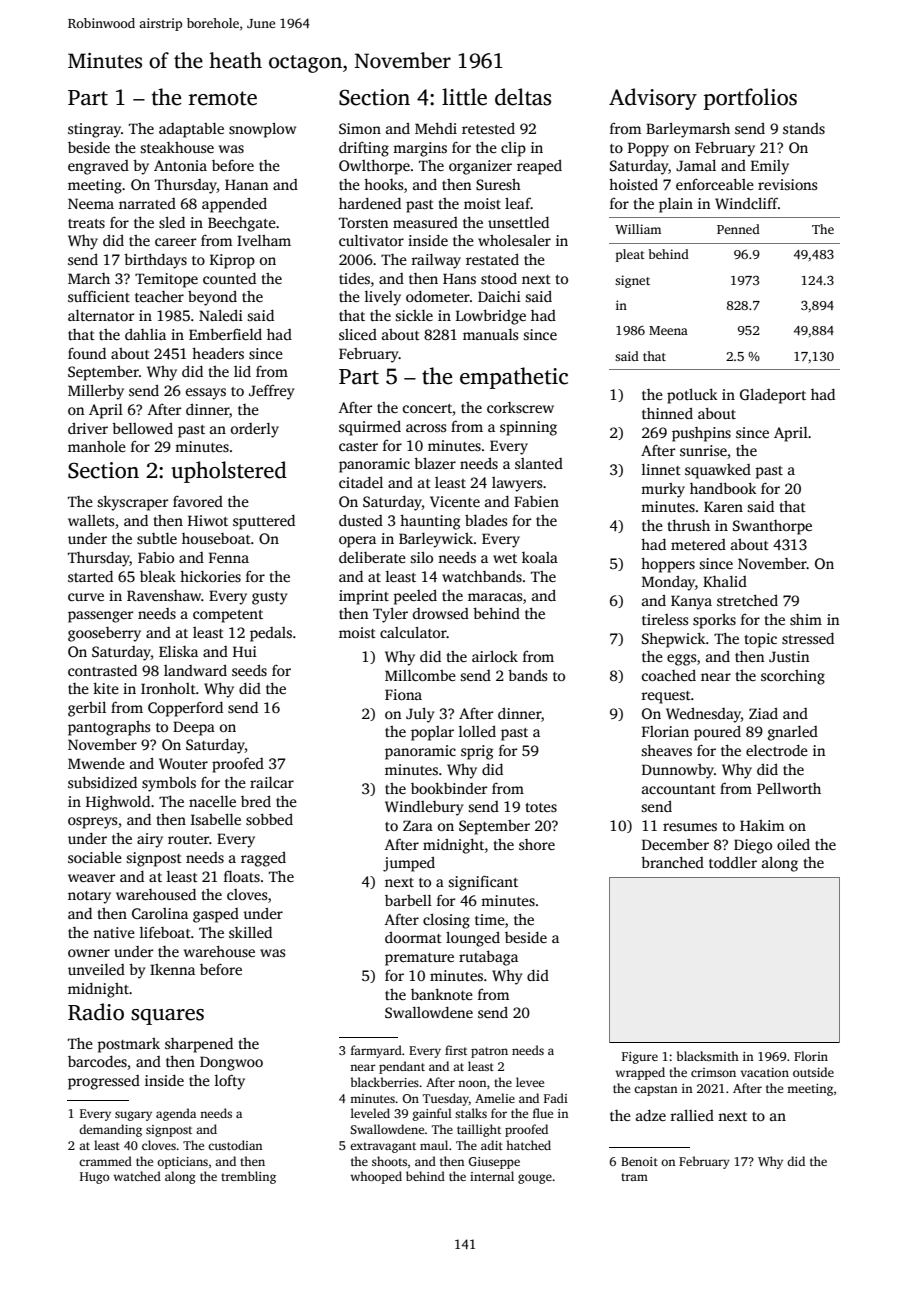 This document has height=1316, width=908. What do you see at coordinates (364, 222) in the document?
I see `Torsten` at bounding box center [364, 222].
